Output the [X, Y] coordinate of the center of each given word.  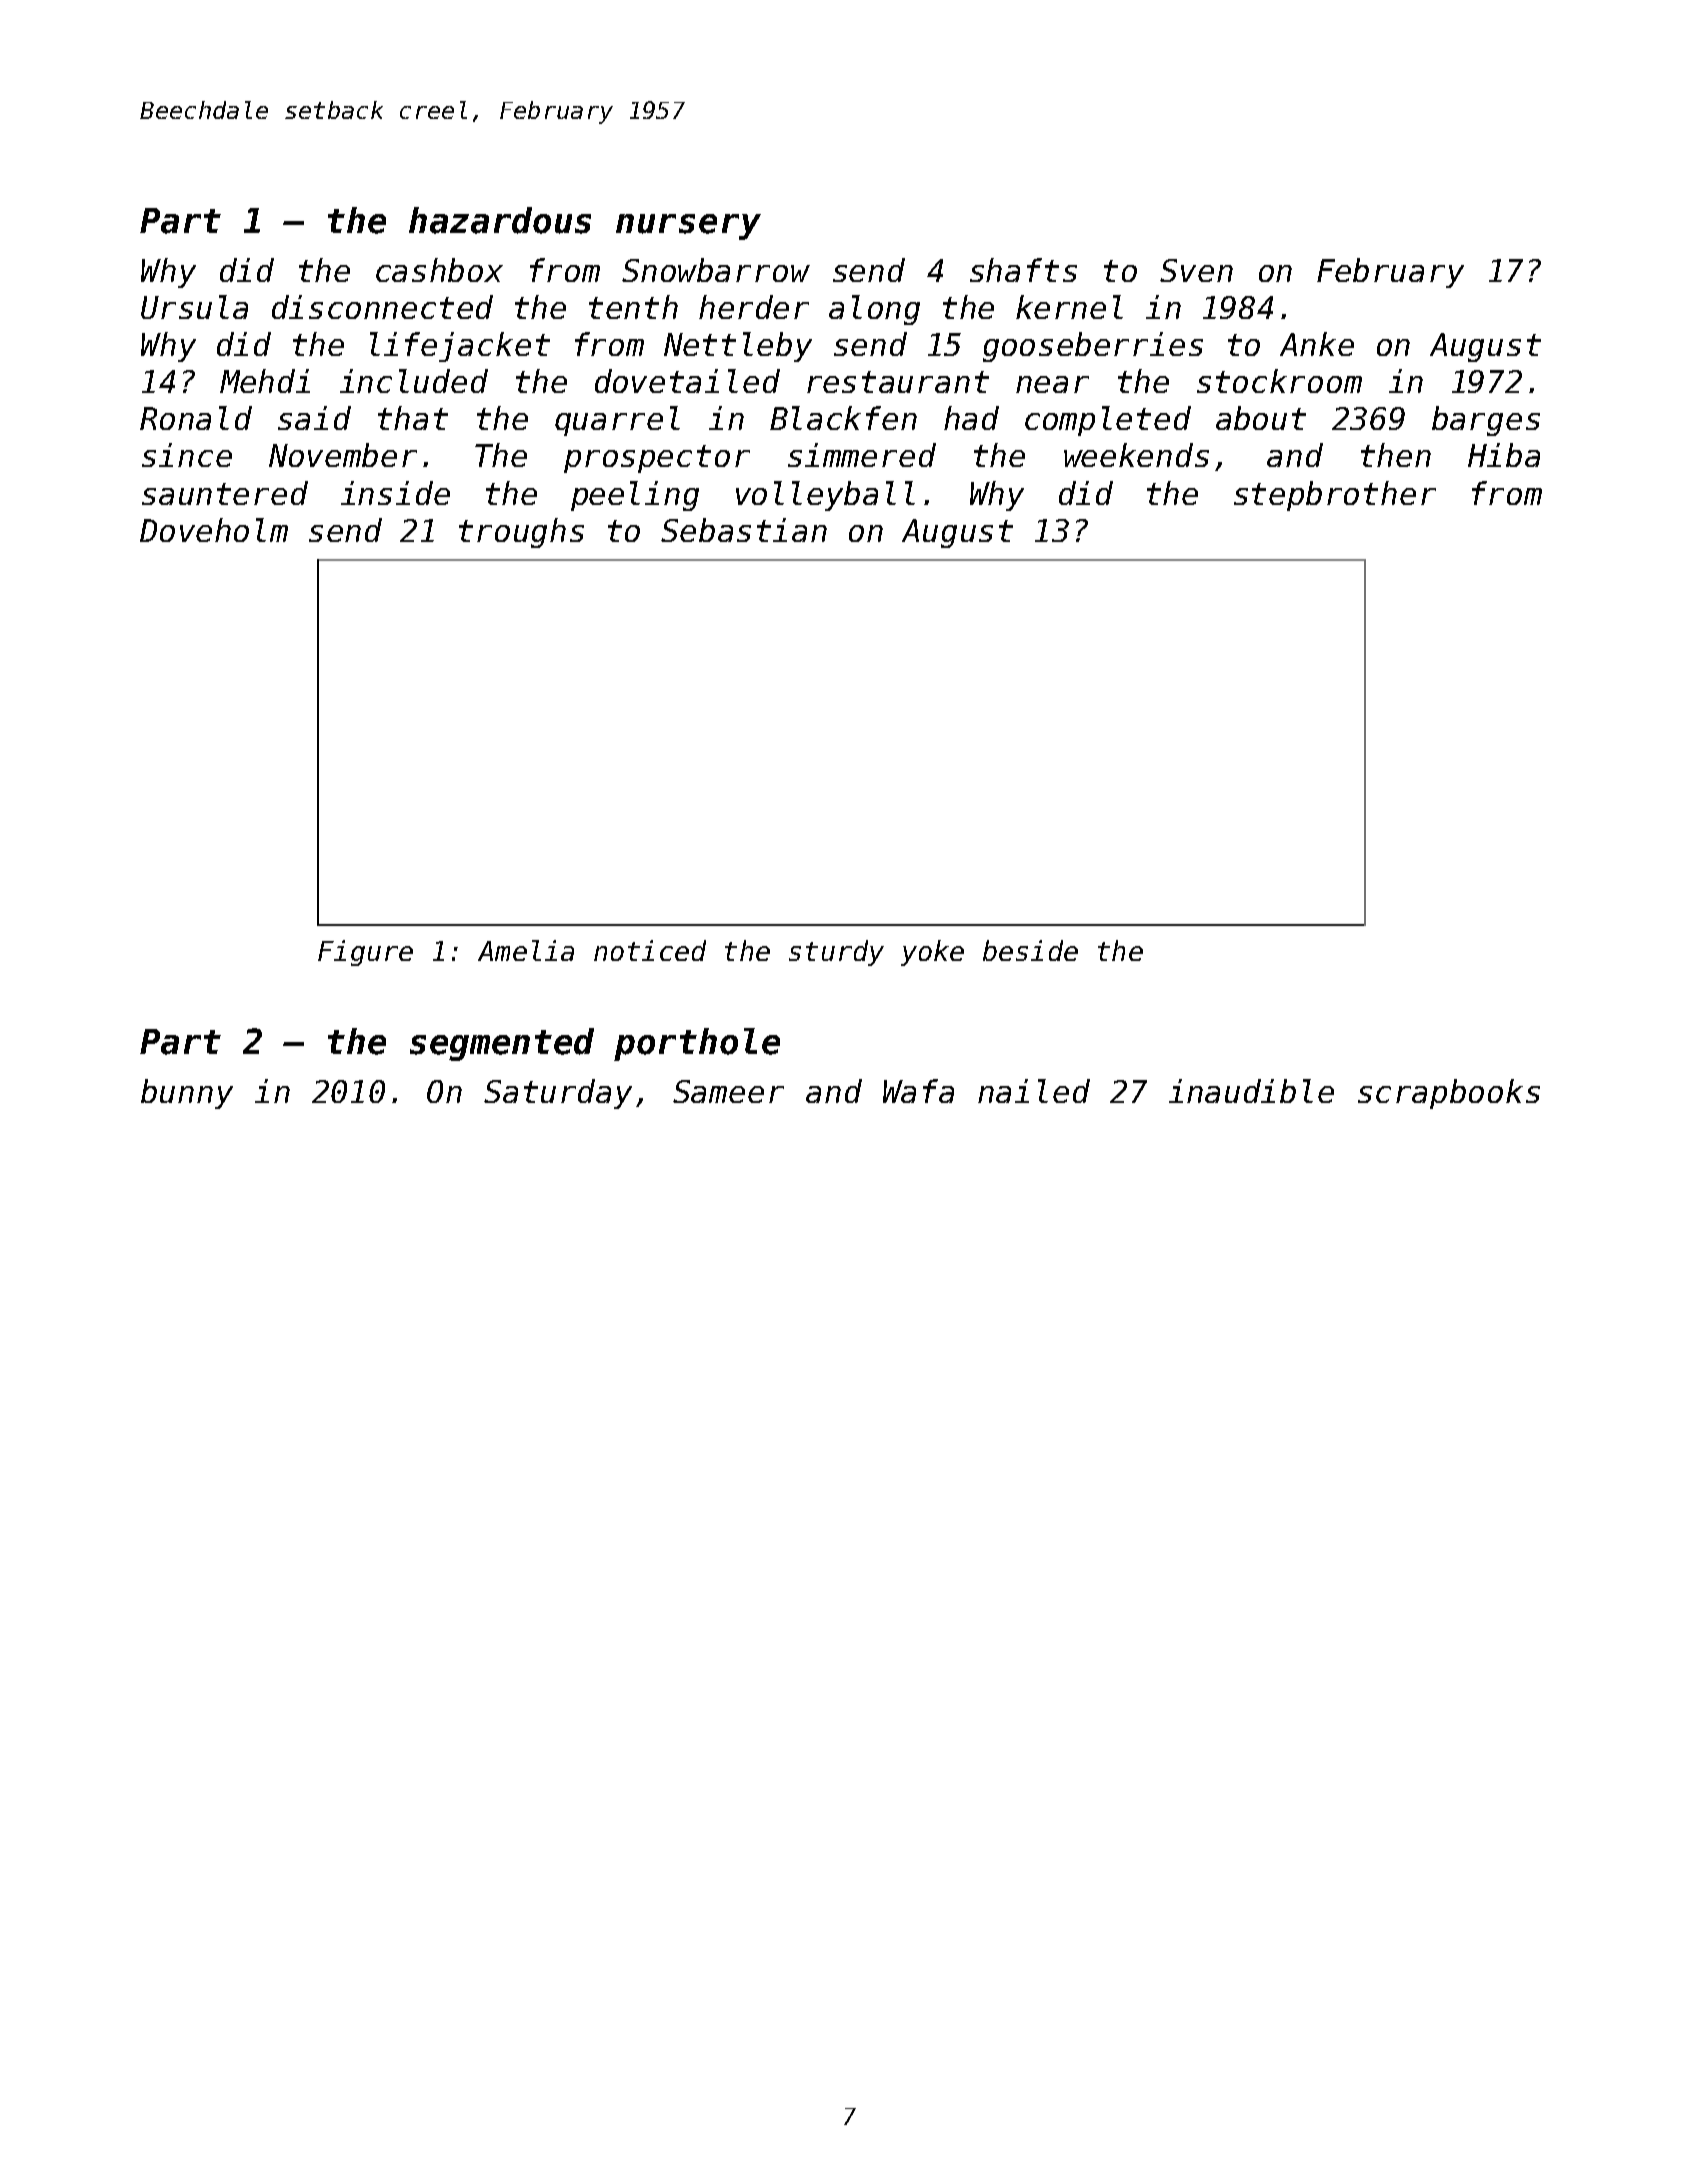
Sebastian [744, 530]
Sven [1196, 270]
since [187, 455]
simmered [862, 455]
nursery [688, 227]
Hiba [1504, 455]
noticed [650, 950]
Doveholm [214, 530]
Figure [365, 953]
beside [1030, 950]
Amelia [526, 950]
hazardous [500, 220]
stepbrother [1335, 496]
